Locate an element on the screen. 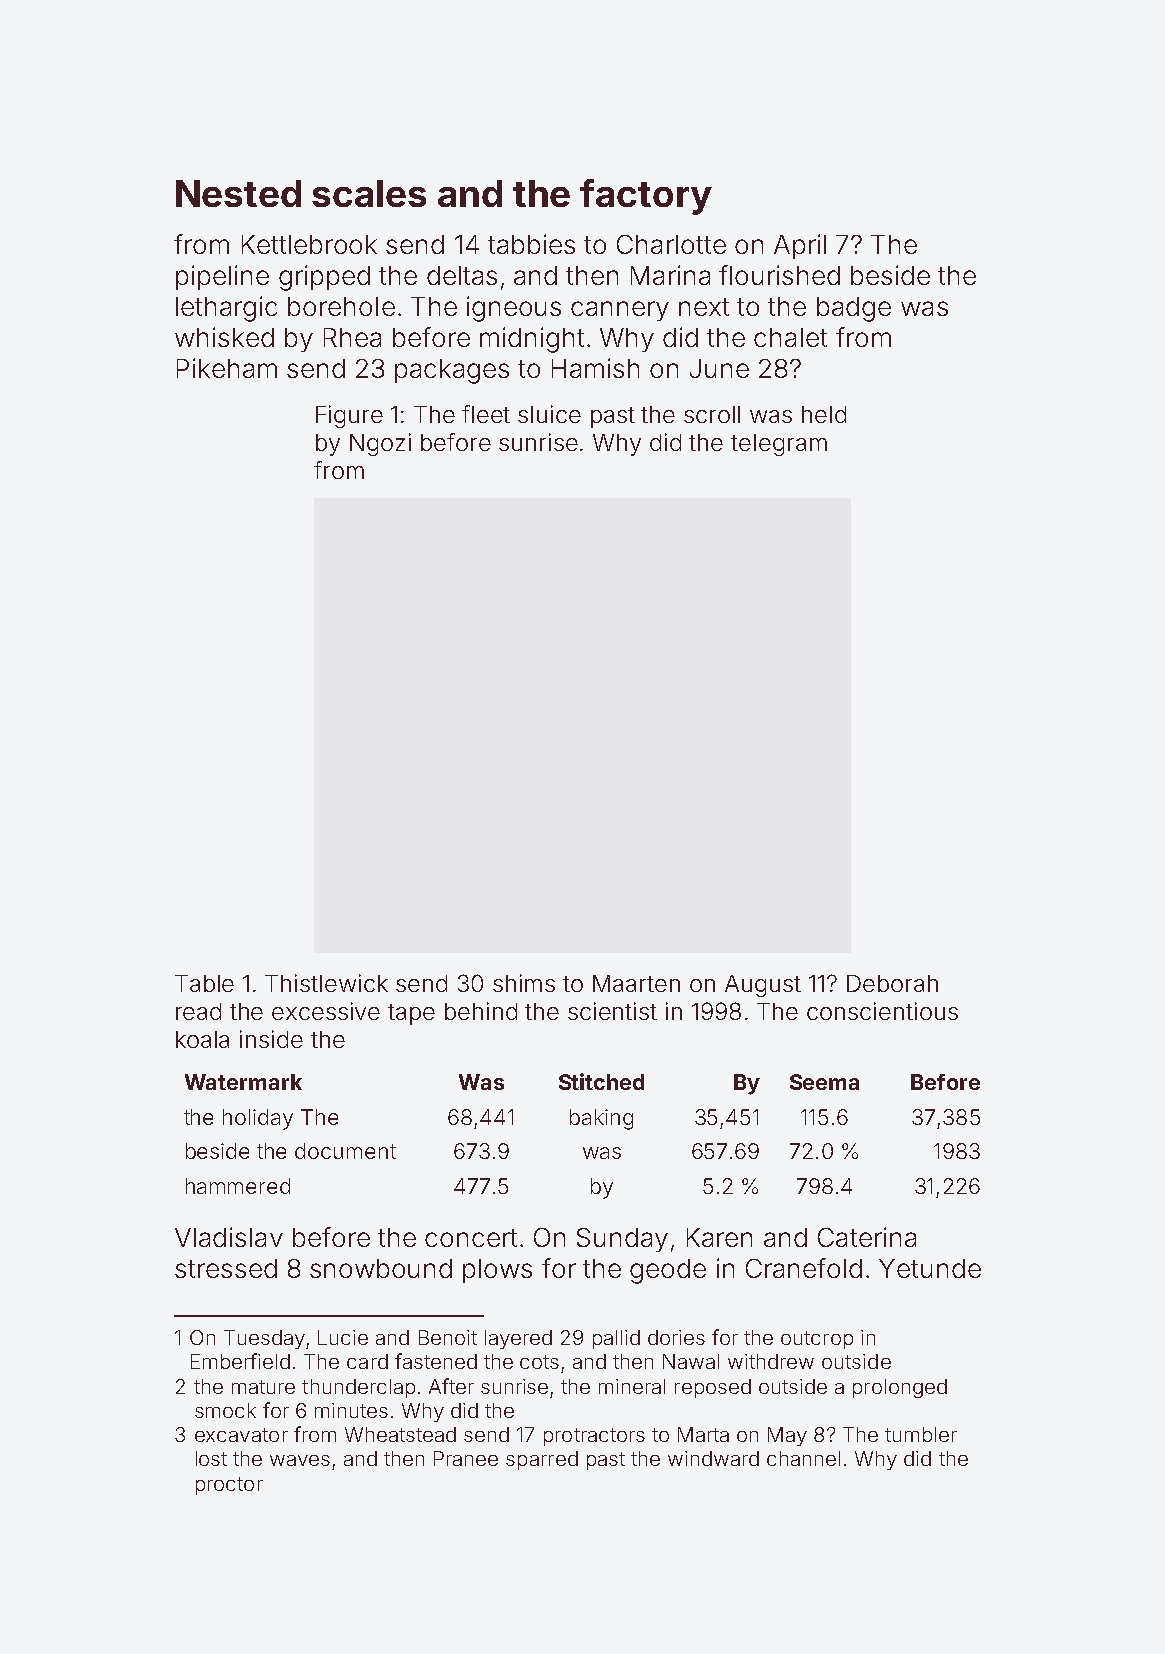 This screenshot has height=1654, width=1165. document is located at coordinates (345, 1151).
